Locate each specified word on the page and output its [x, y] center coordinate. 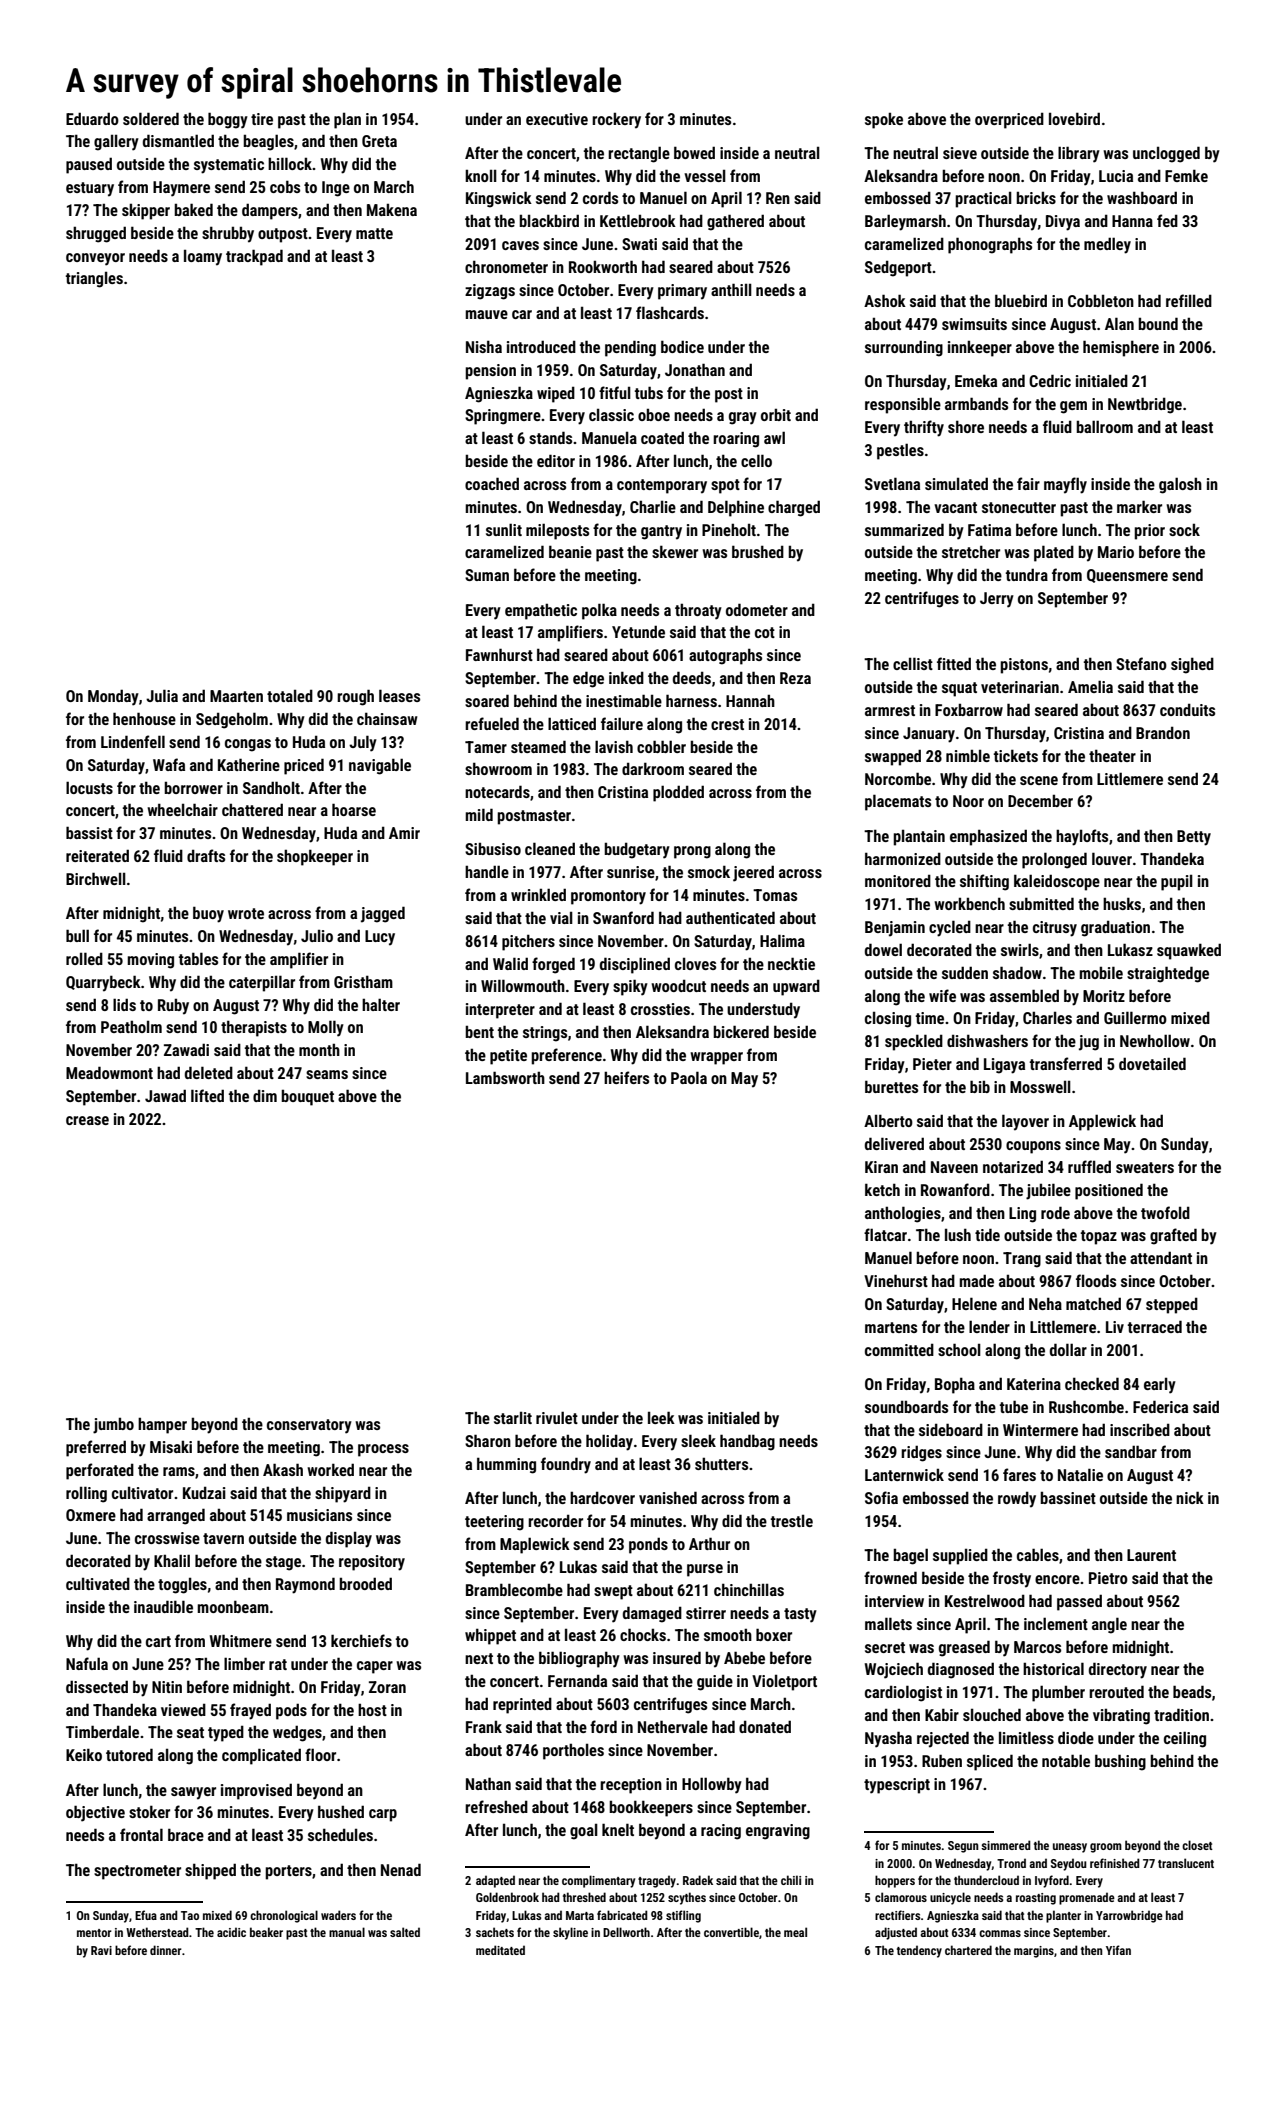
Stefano [1141, 663]
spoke [884, 120]
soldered [151, 118]
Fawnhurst [499, 654]
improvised [256, 1791]
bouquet [307, 1098]
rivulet [557, 1417]
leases [399, 695]
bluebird [1021, 300]
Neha [1045, 1303]
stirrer [706, 1613]
